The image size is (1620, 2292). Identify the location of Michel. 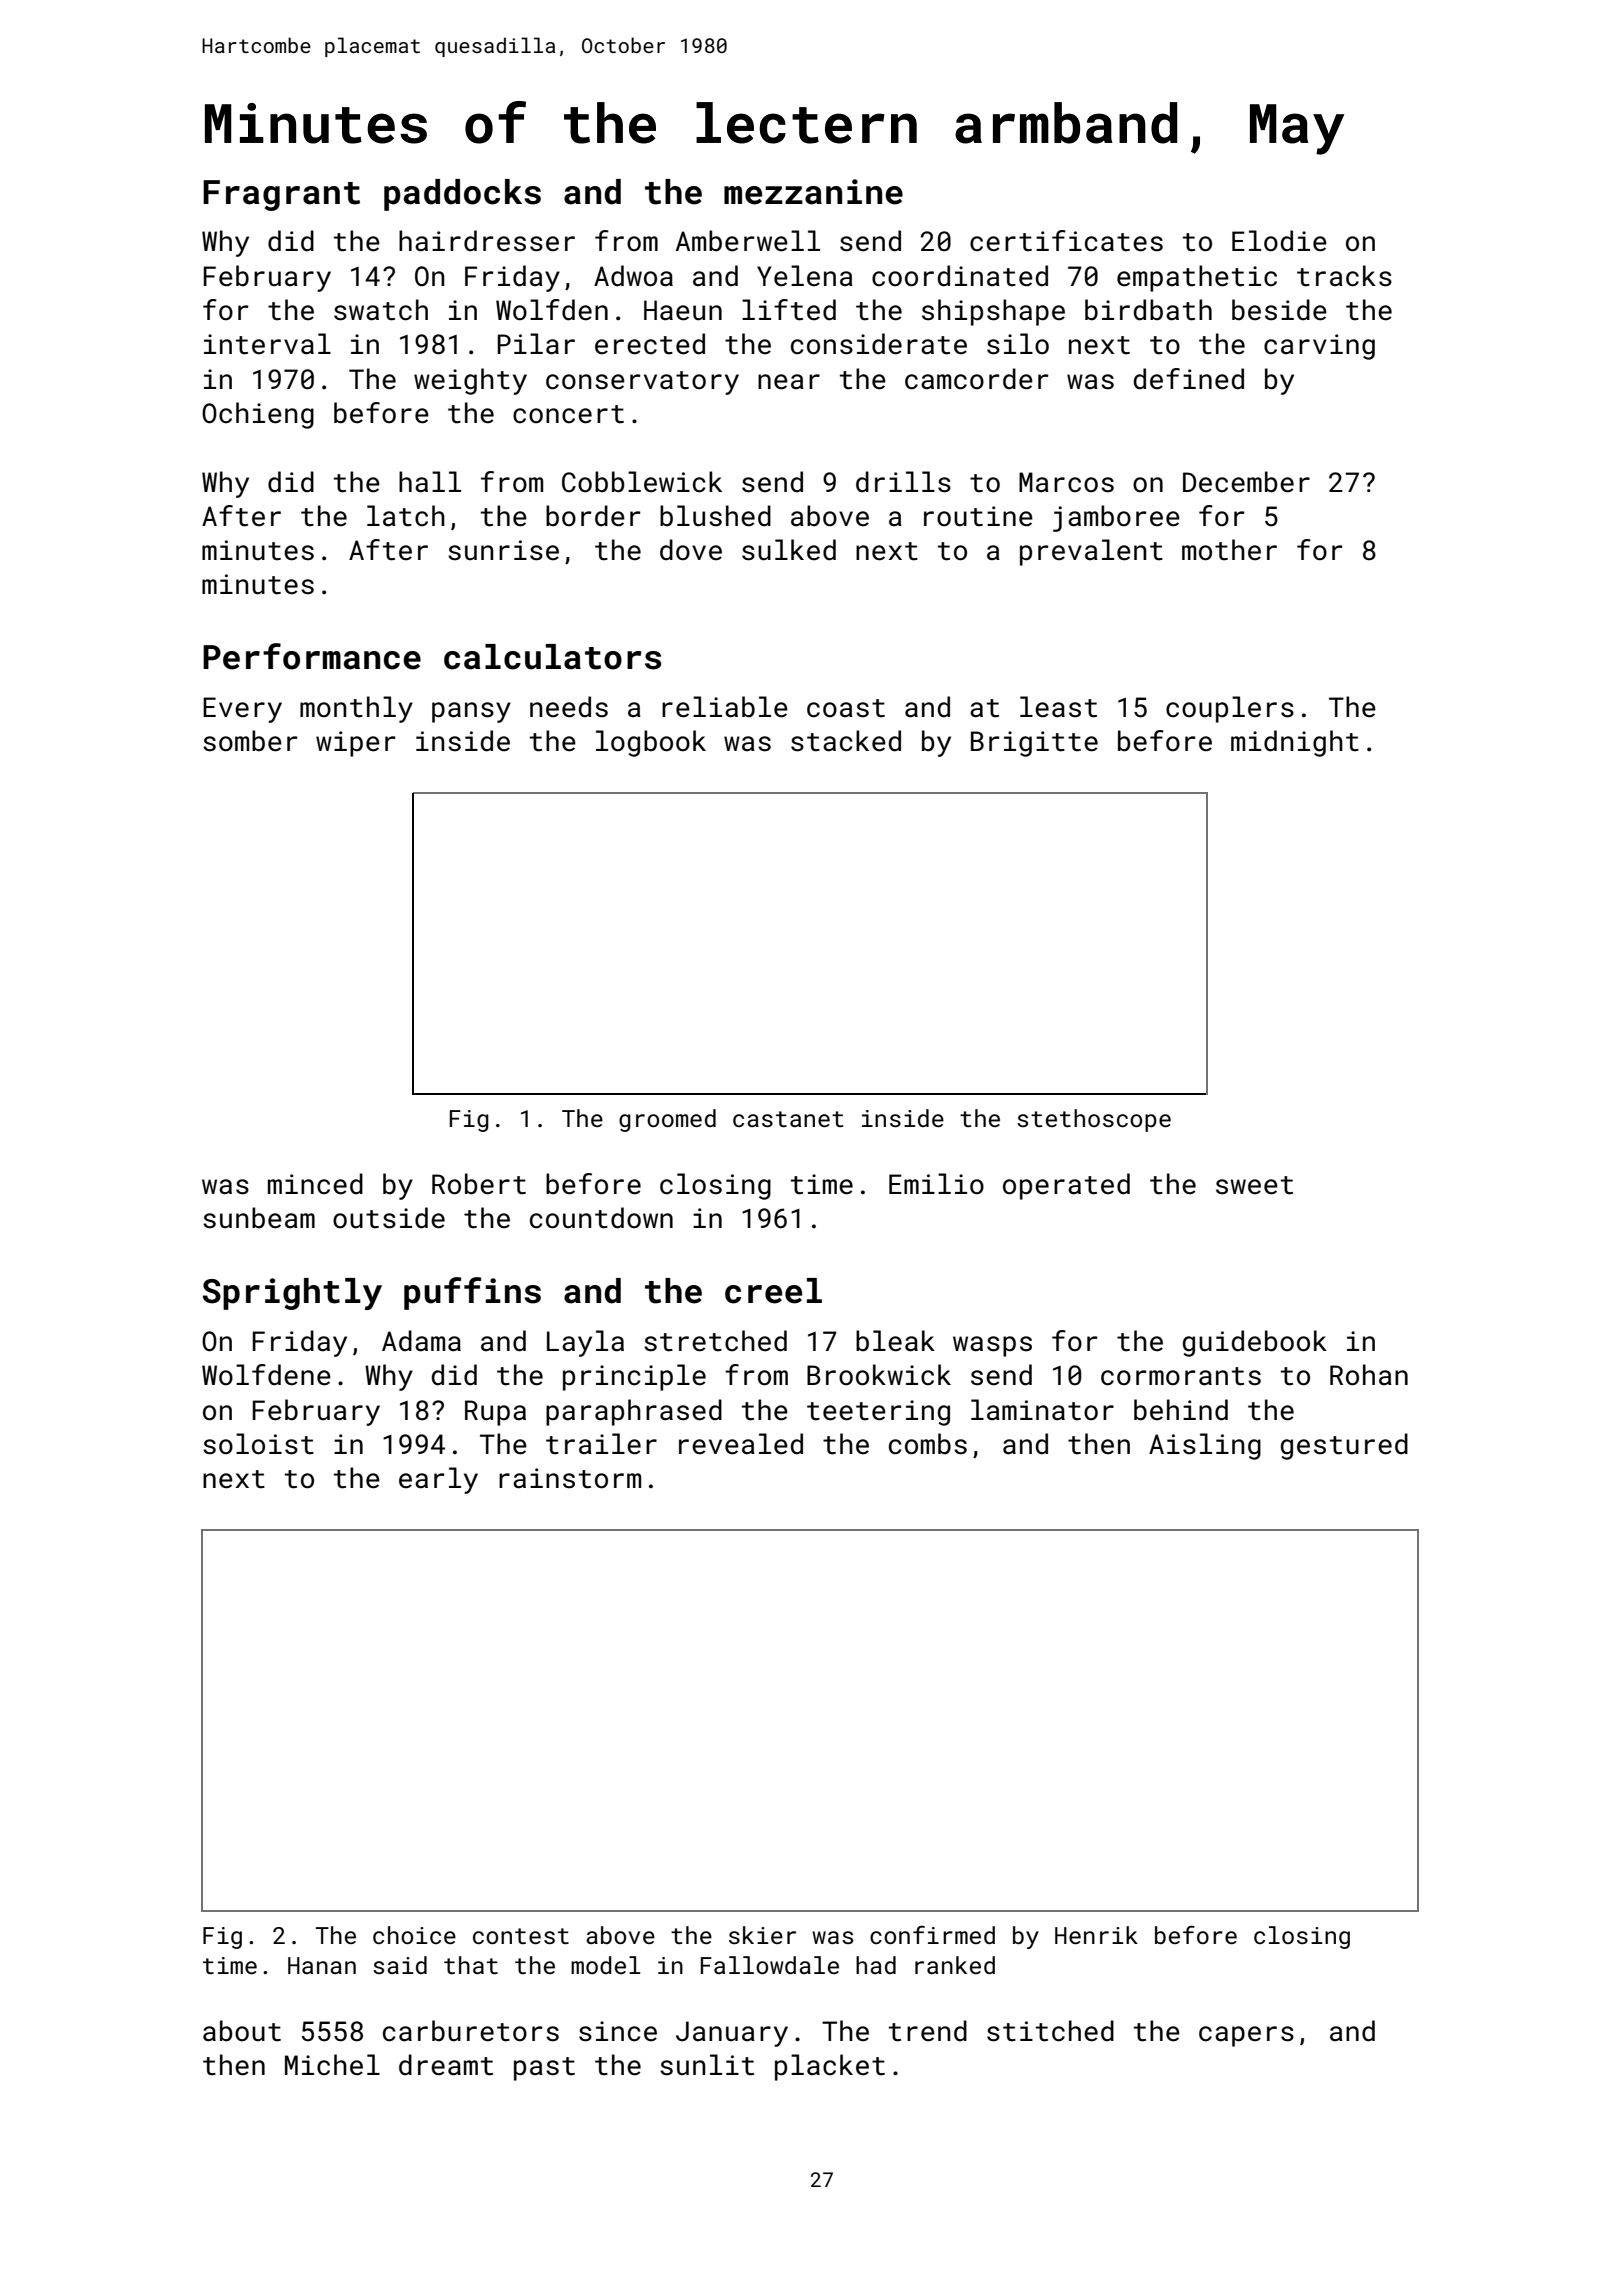
(332, 2065).
